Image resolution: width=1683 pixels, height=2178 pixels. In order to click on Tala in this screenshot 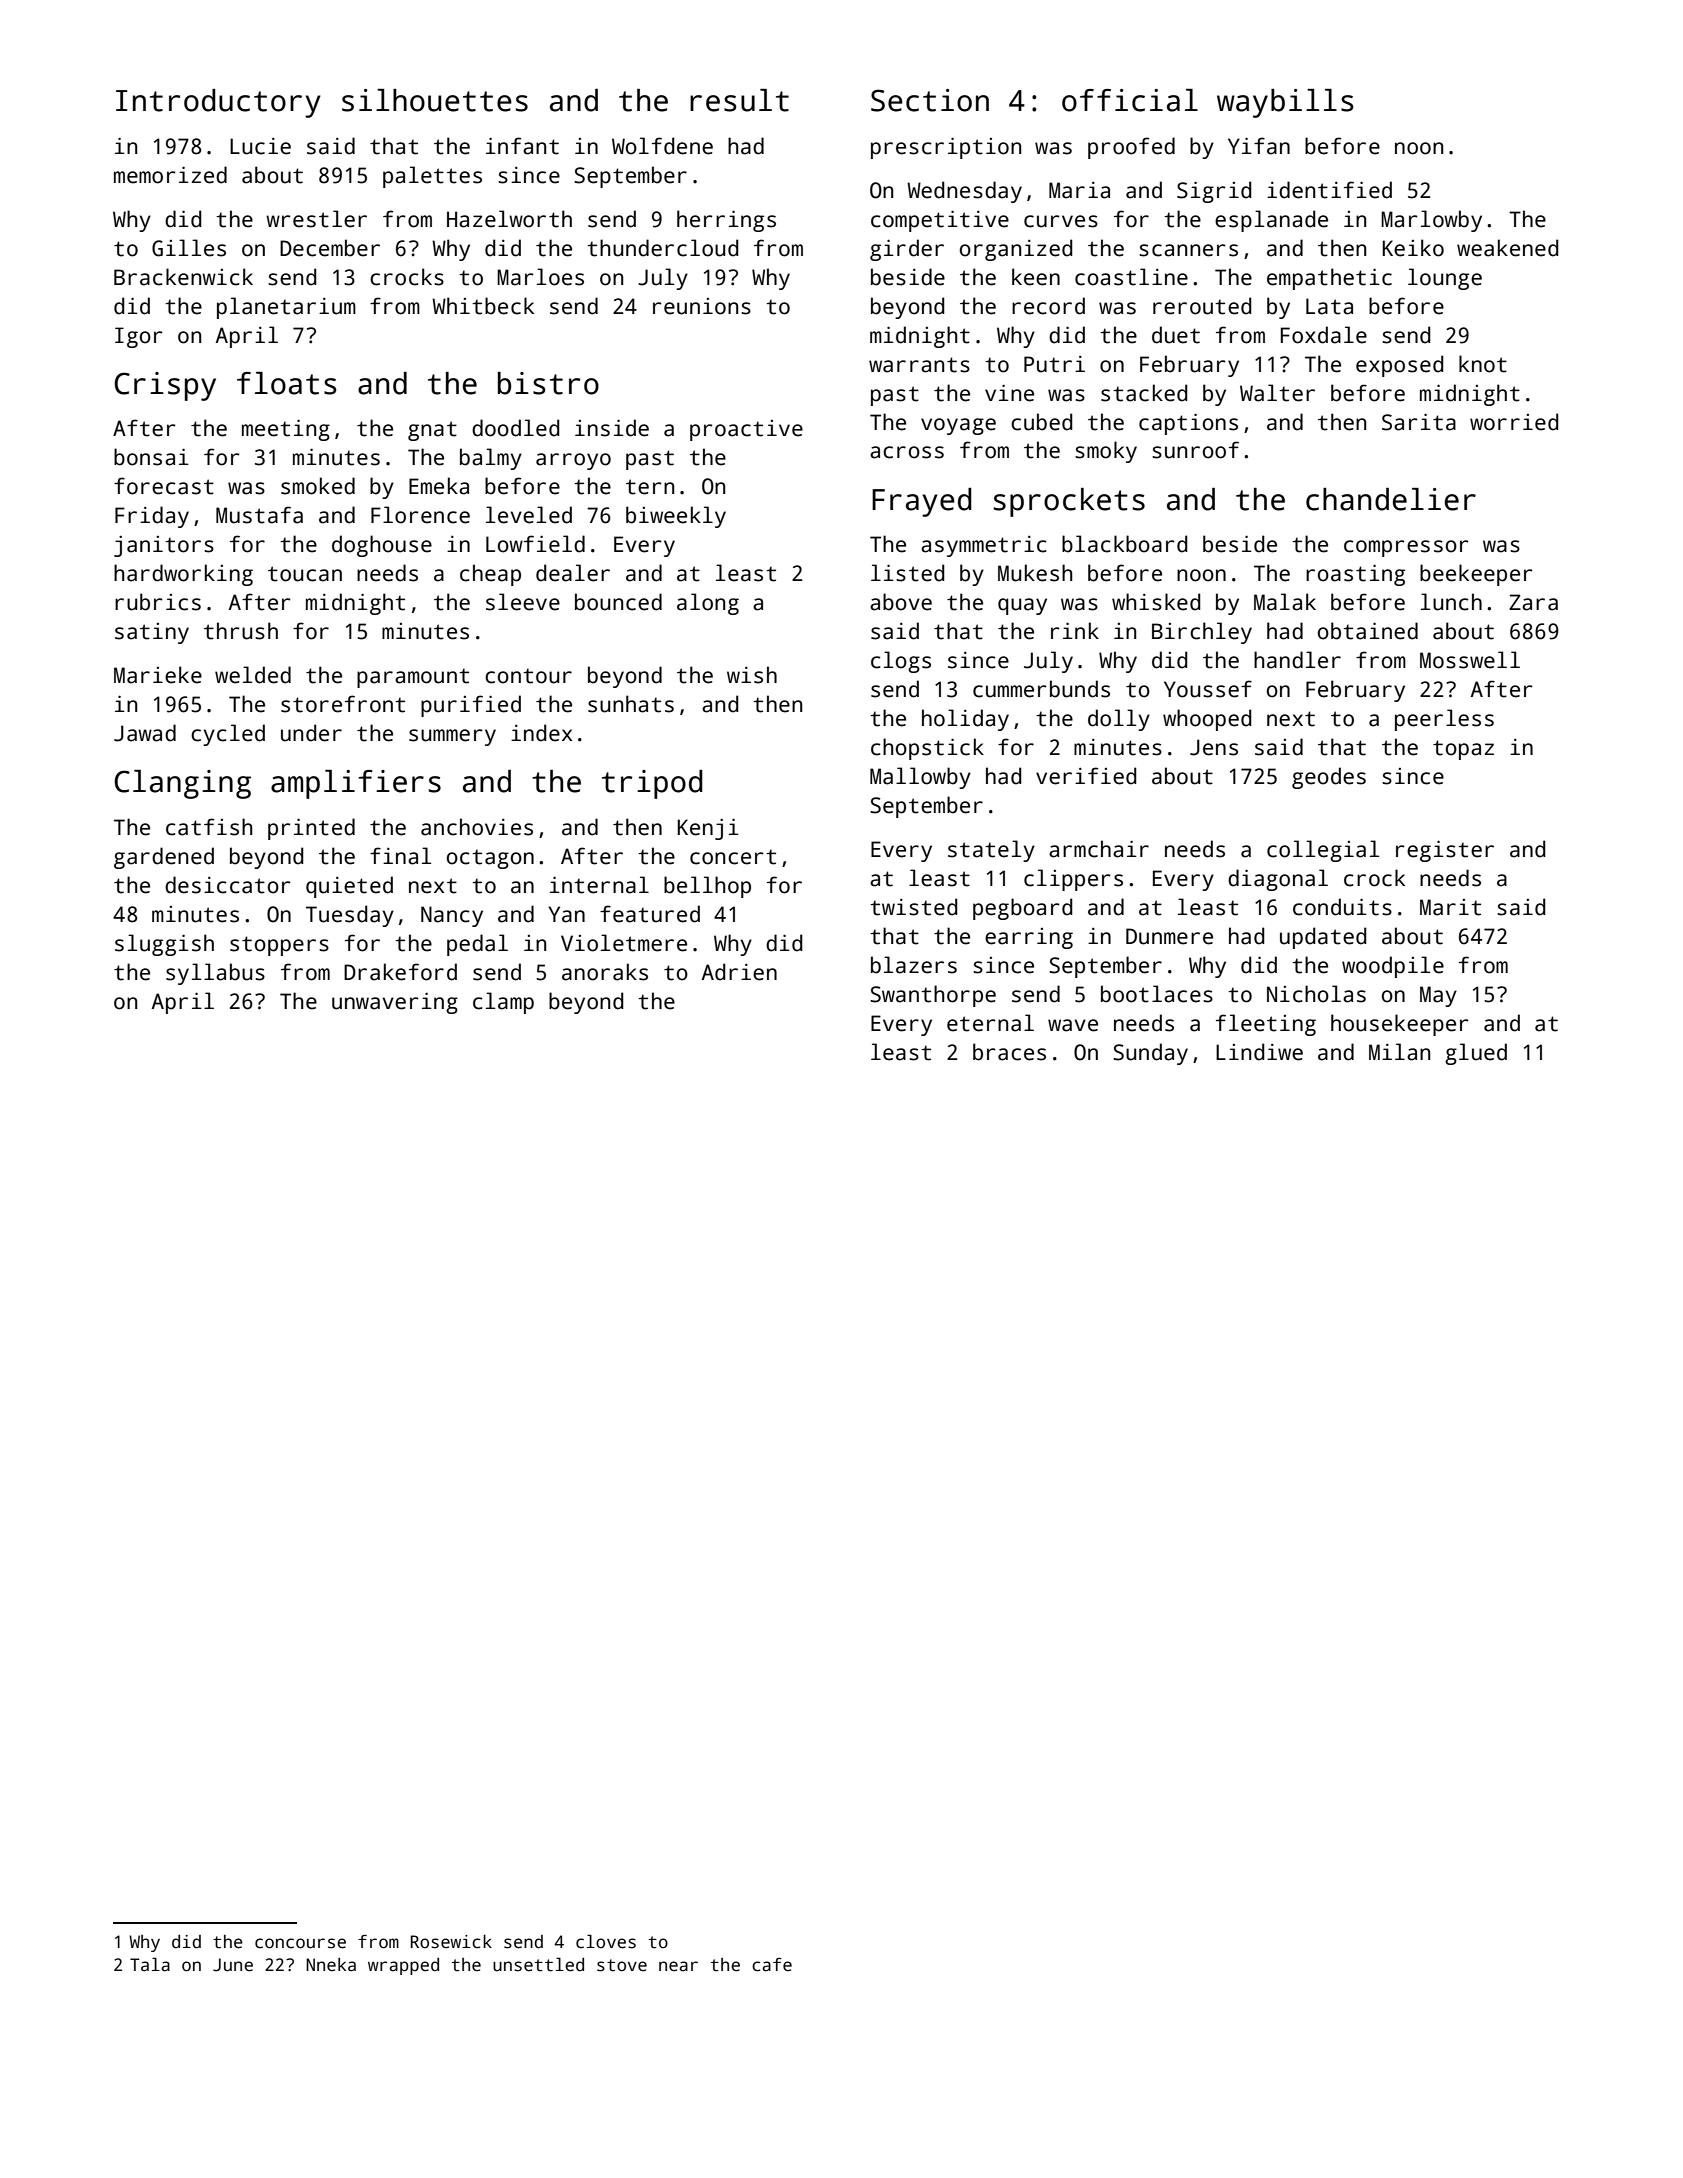, I will do `click(150, 1964)`.
